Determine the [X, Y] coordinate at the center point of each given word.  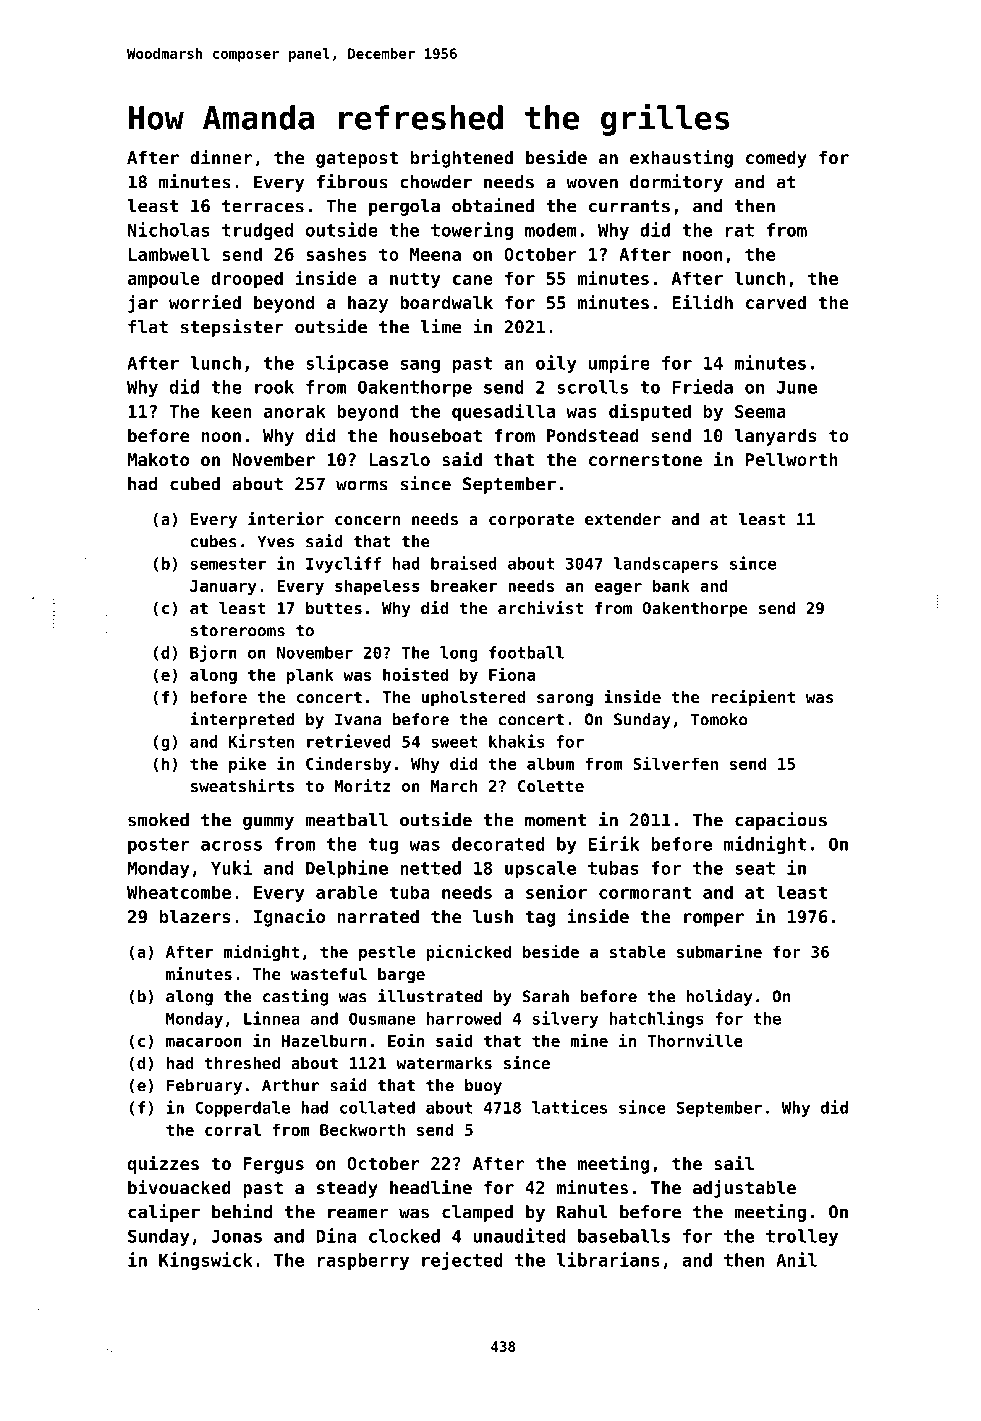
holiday [719, 997]
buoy [483, 1087]
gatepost [357, 160]
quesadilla [503, 412]
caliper [164, 1213]
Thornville [695, 1040]
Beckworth [362, 1129]
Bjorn [213, 653]
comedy [776, 159]
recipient [753, 698]
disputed [650, 412]
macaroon [204, 1042]
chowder [436, 182]
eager [618, 589]
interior [286, 518]
